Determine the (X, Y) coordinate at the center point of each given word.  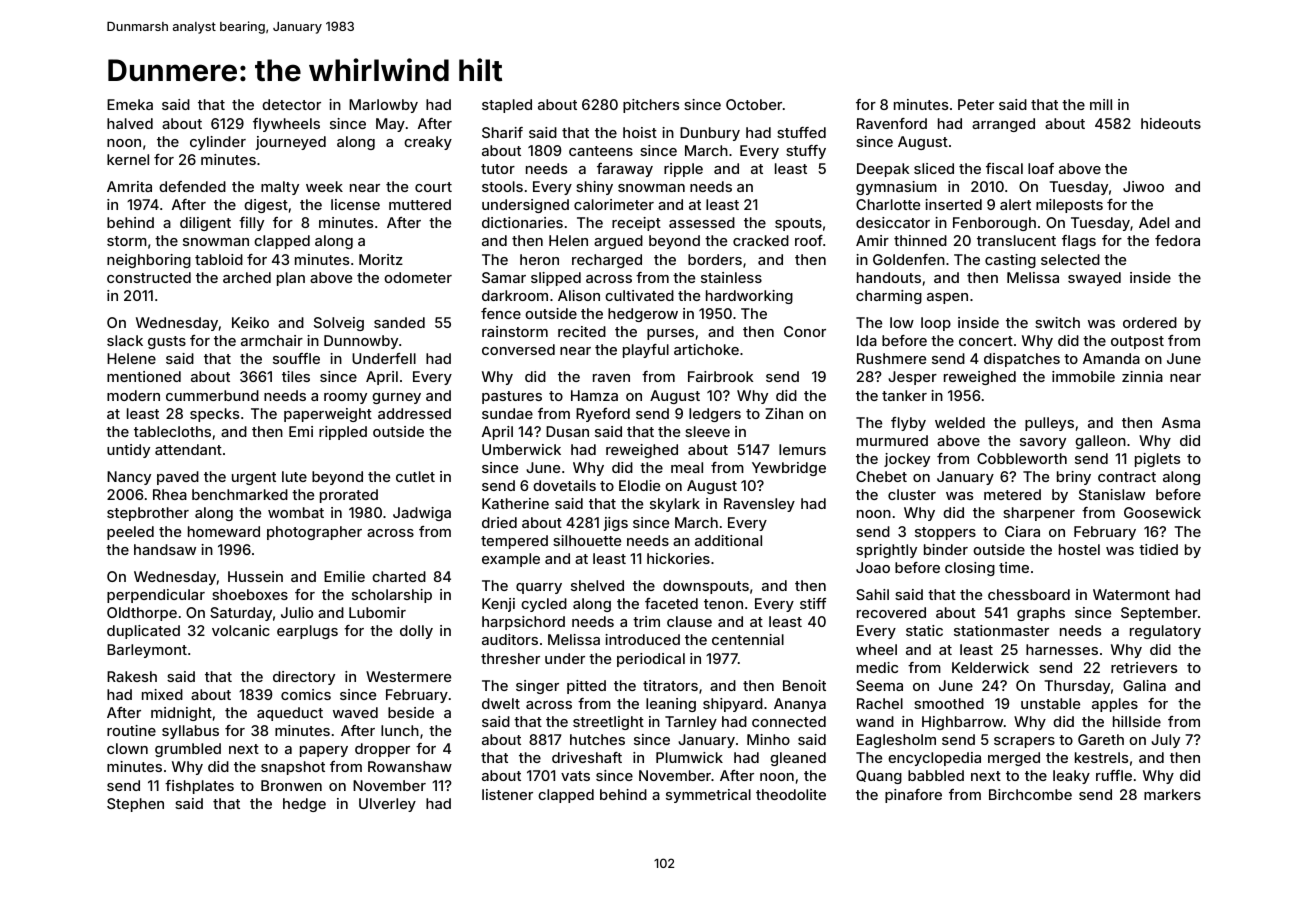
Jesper (912, 378)
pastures (512, 397)
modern (133, 395)
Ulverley (387, 805)
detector (291, 104)
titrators (670, 685)
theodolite (791, 794)
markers (1172, 794)
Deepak (883, 170)
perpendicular (156, 596)
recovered (891, 612)
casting (1010, 261)
